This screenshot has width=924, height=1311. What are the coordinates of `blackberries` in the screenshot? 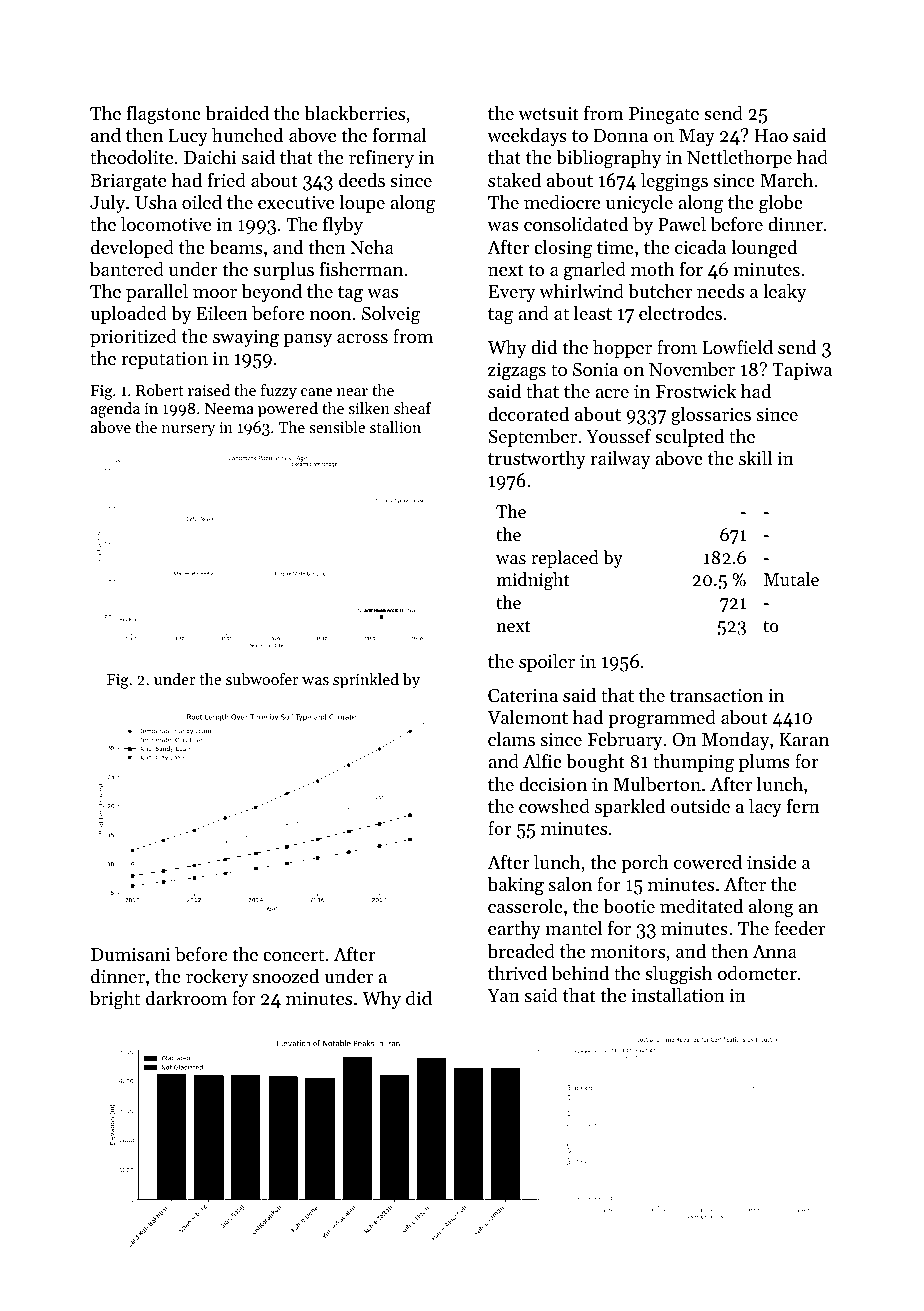 It's located at (354, 113).
